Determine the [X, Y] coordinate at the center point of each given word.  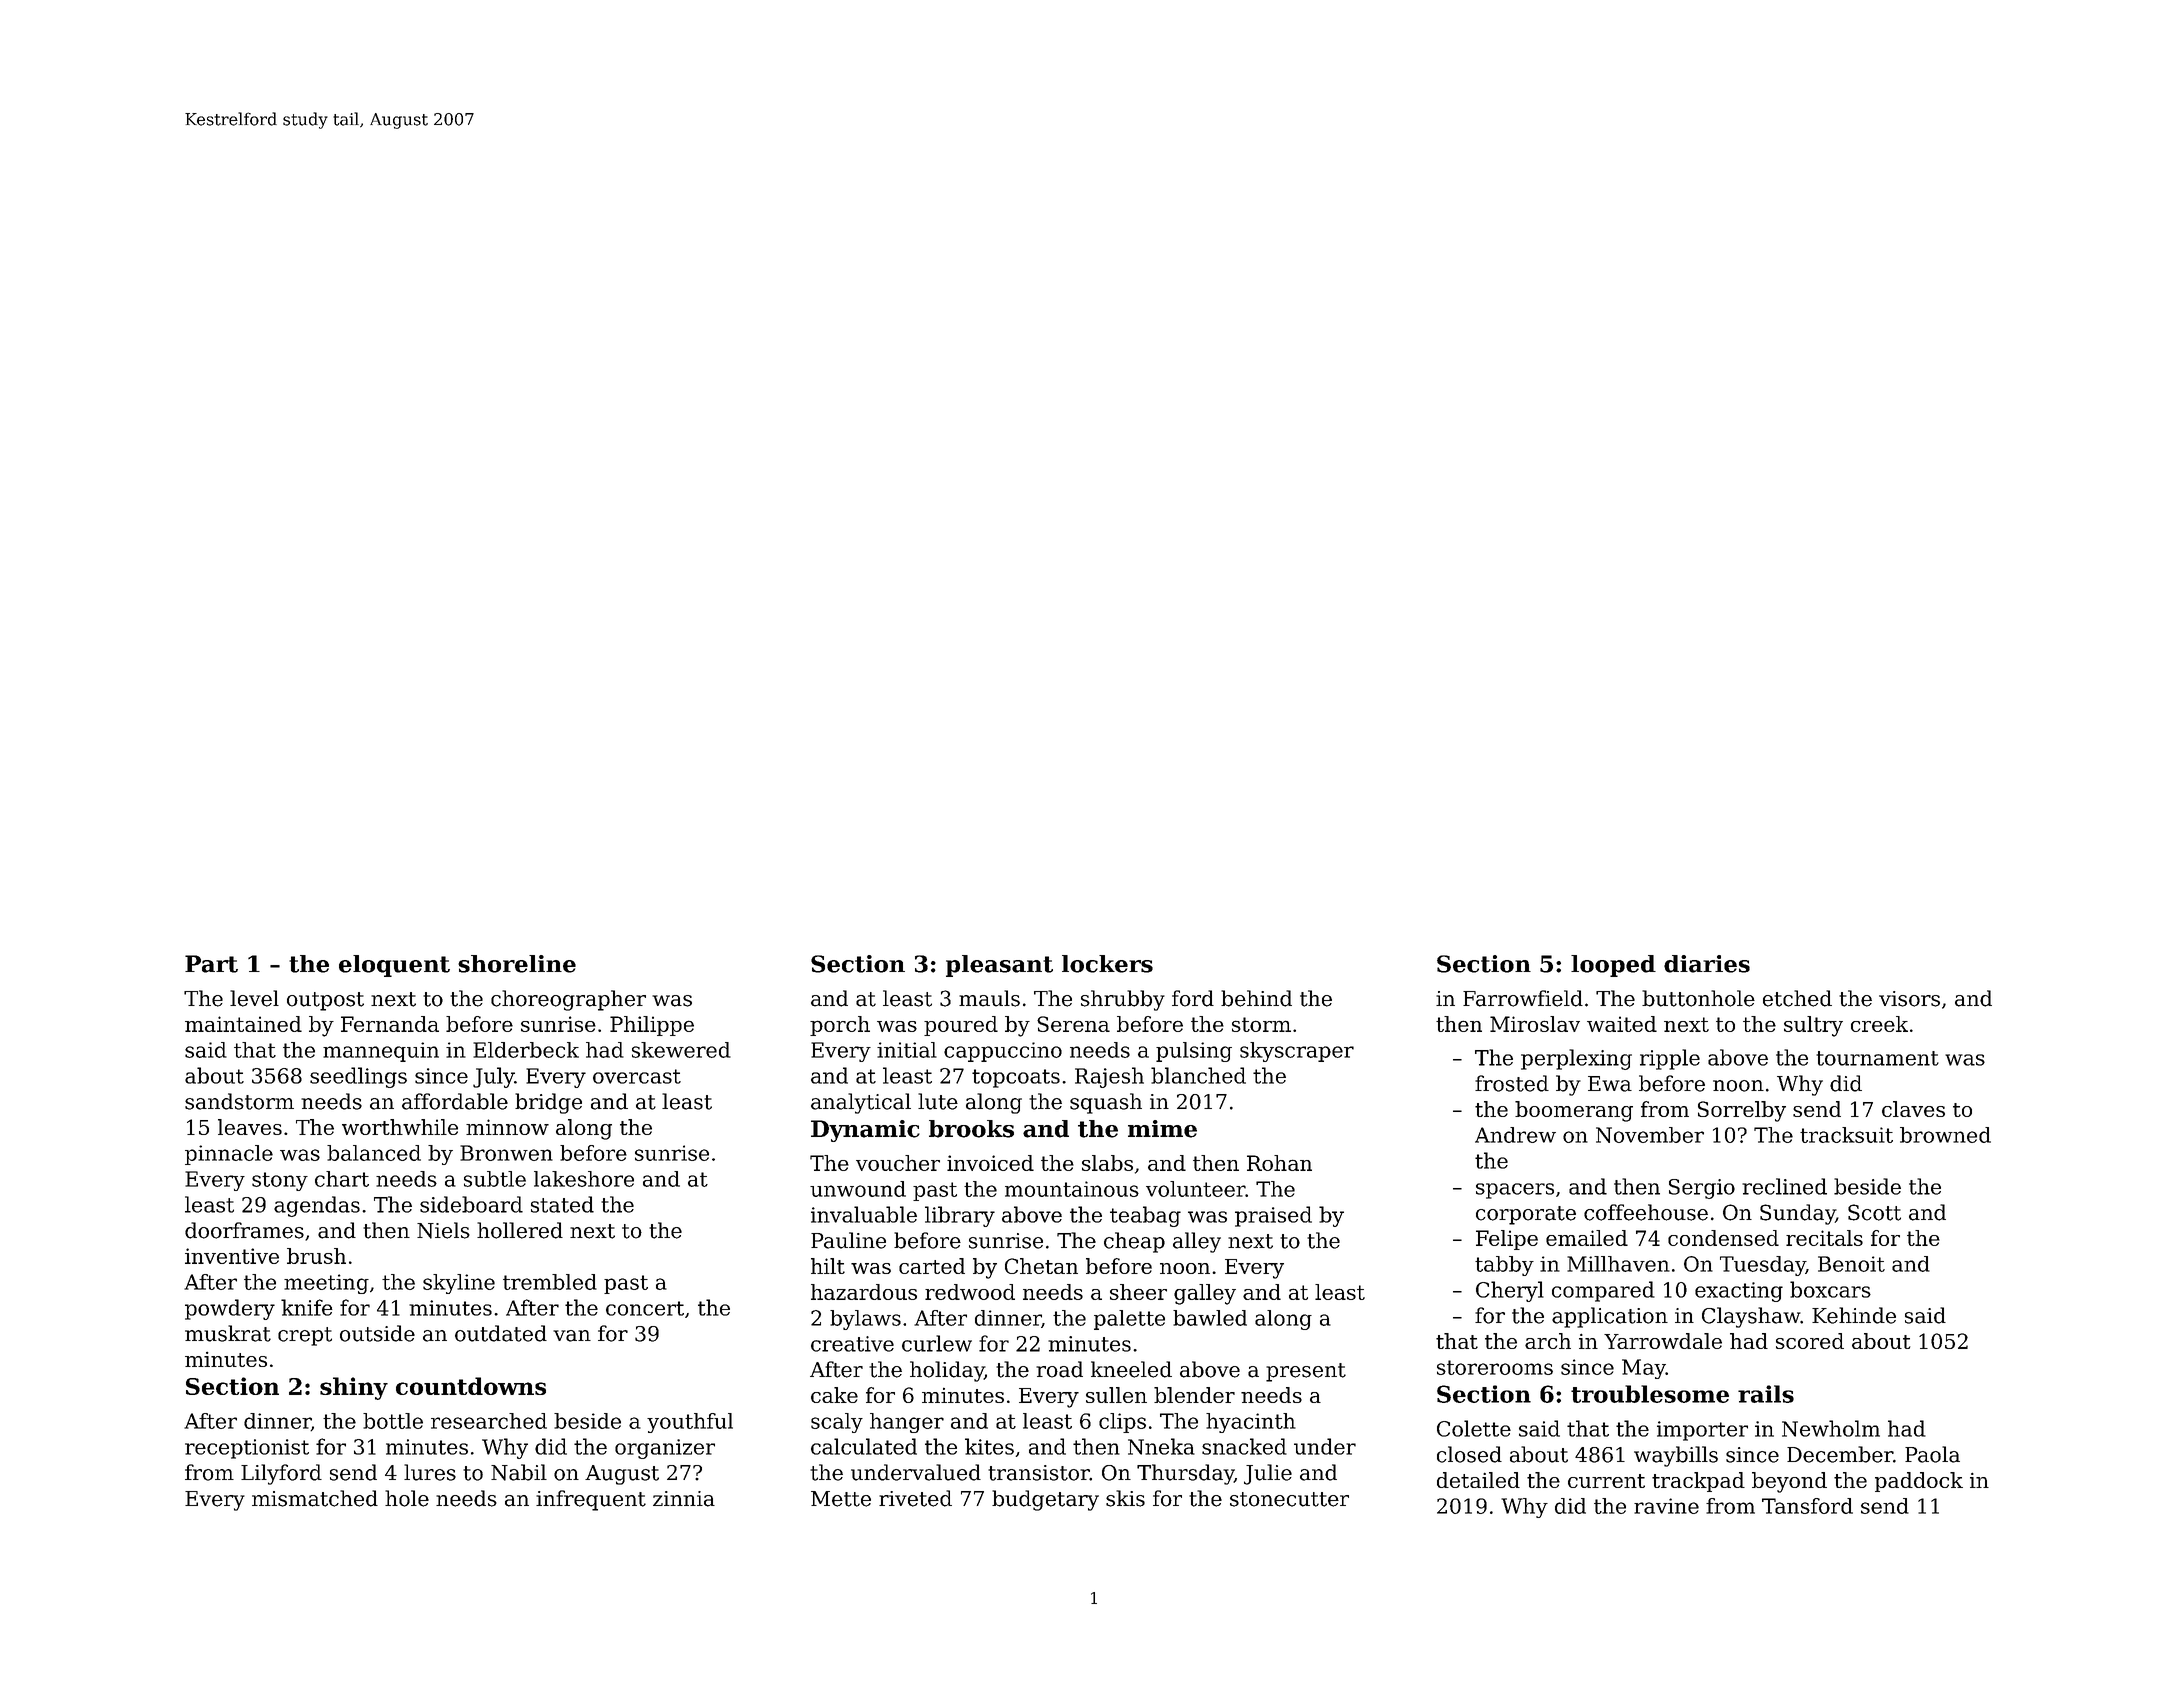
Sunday [1797, 1214]
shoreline [517, 964]
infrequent [591, 1500]
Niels [443, 1230]
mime [1162, 1129]
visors [1909, 999]
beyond [1789, 1482]
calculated [864, 1446]
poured [961, 1026]
